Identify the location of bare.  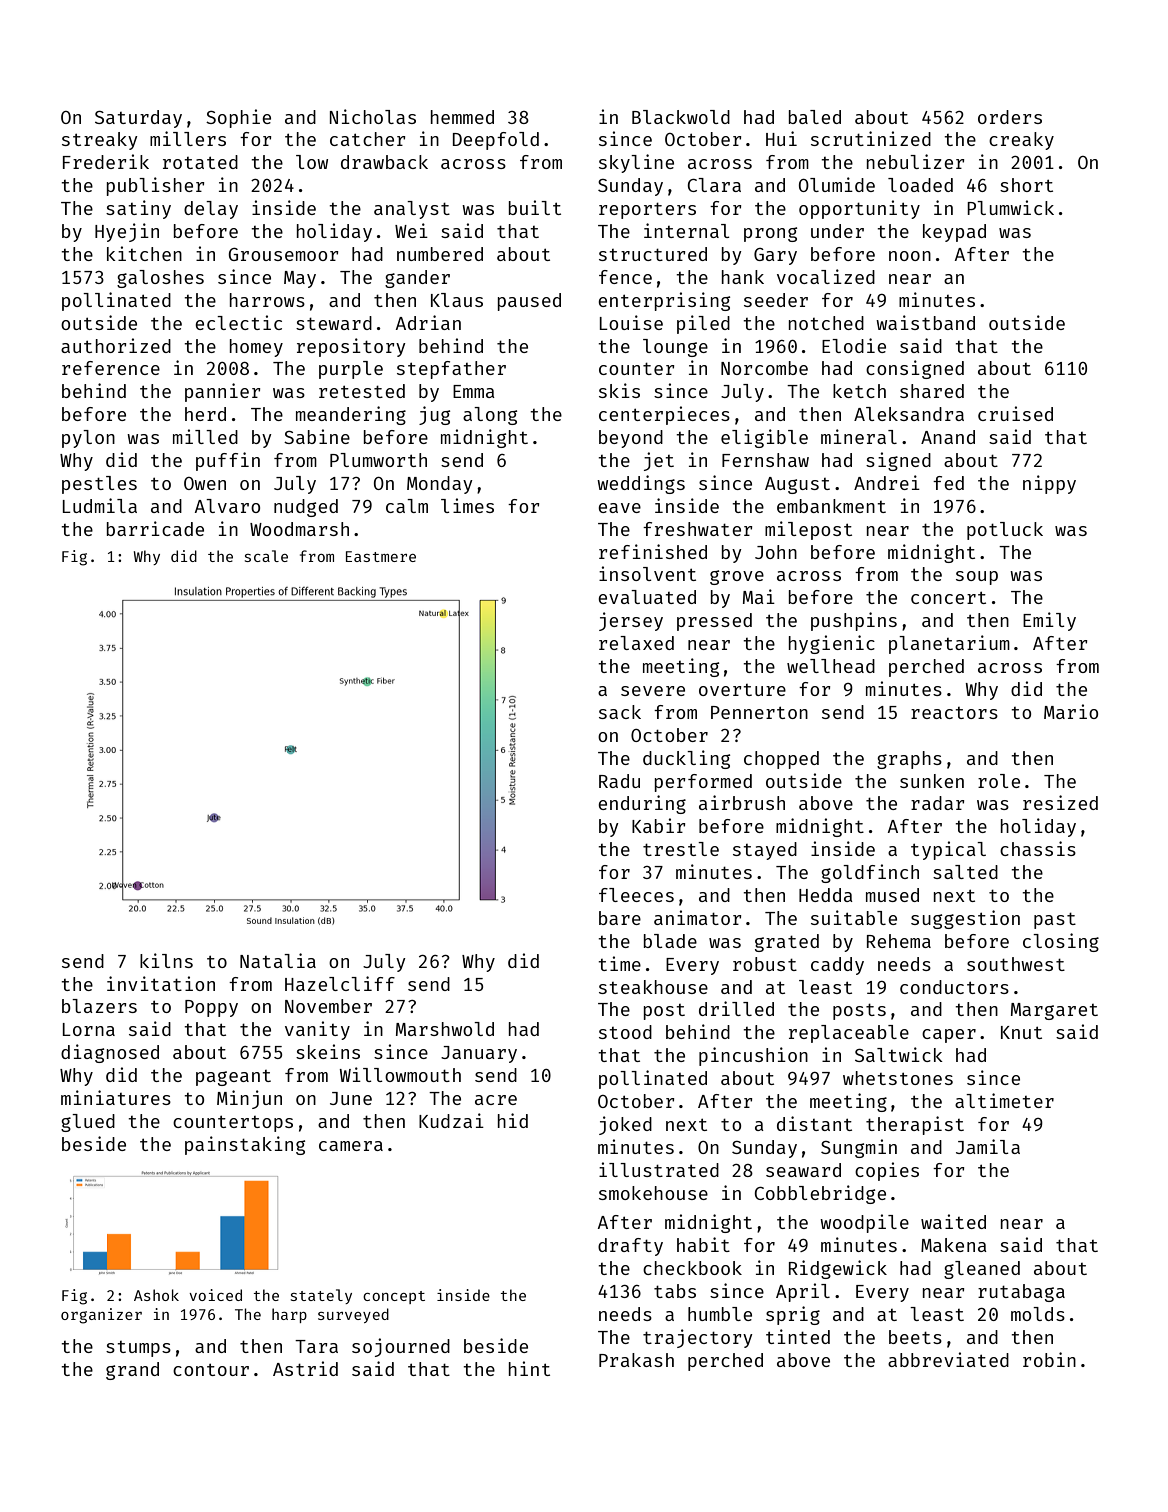
(620, 918).
